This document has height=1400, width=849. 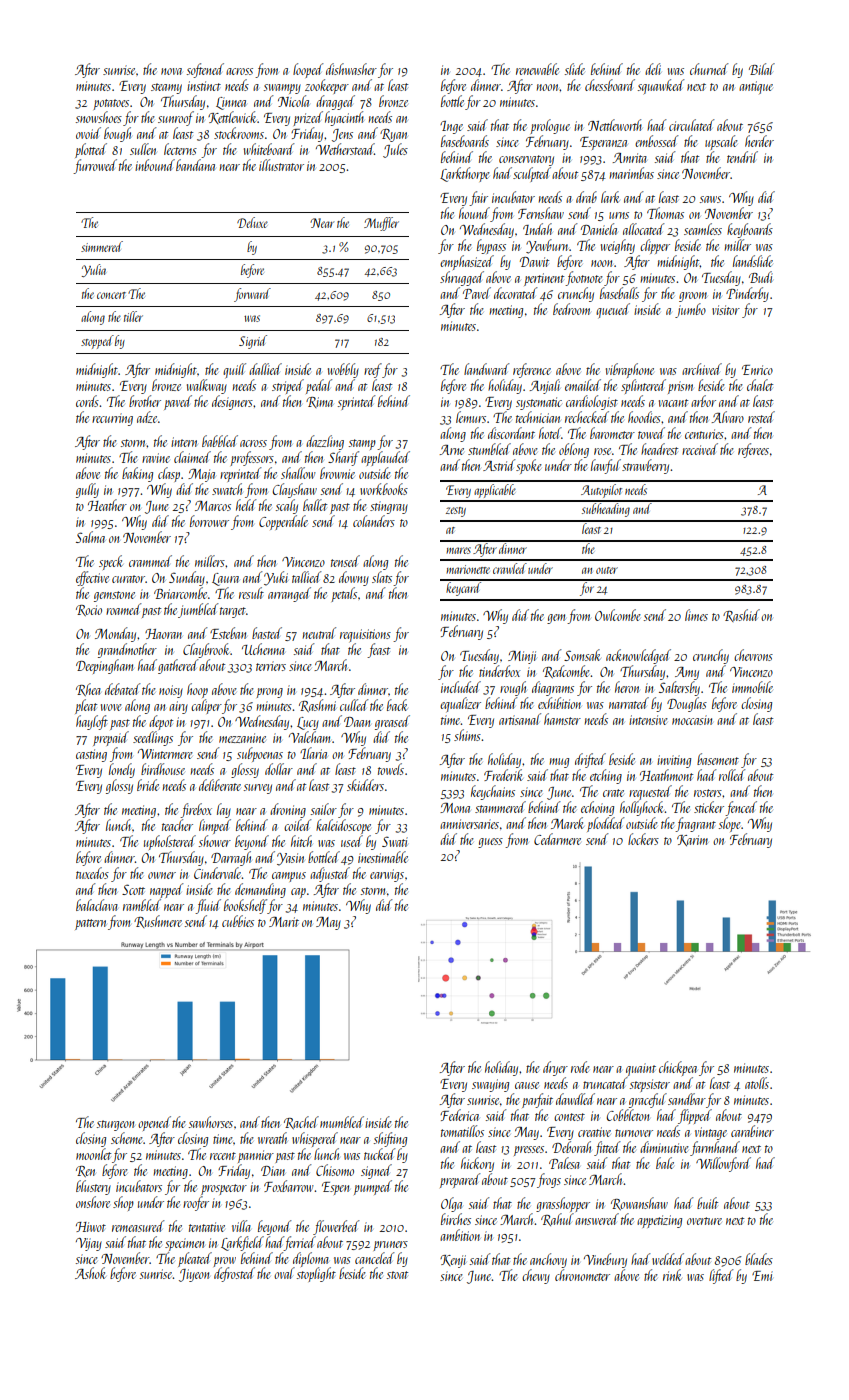 I want to click on Karim, so click(x=692, y=840).
